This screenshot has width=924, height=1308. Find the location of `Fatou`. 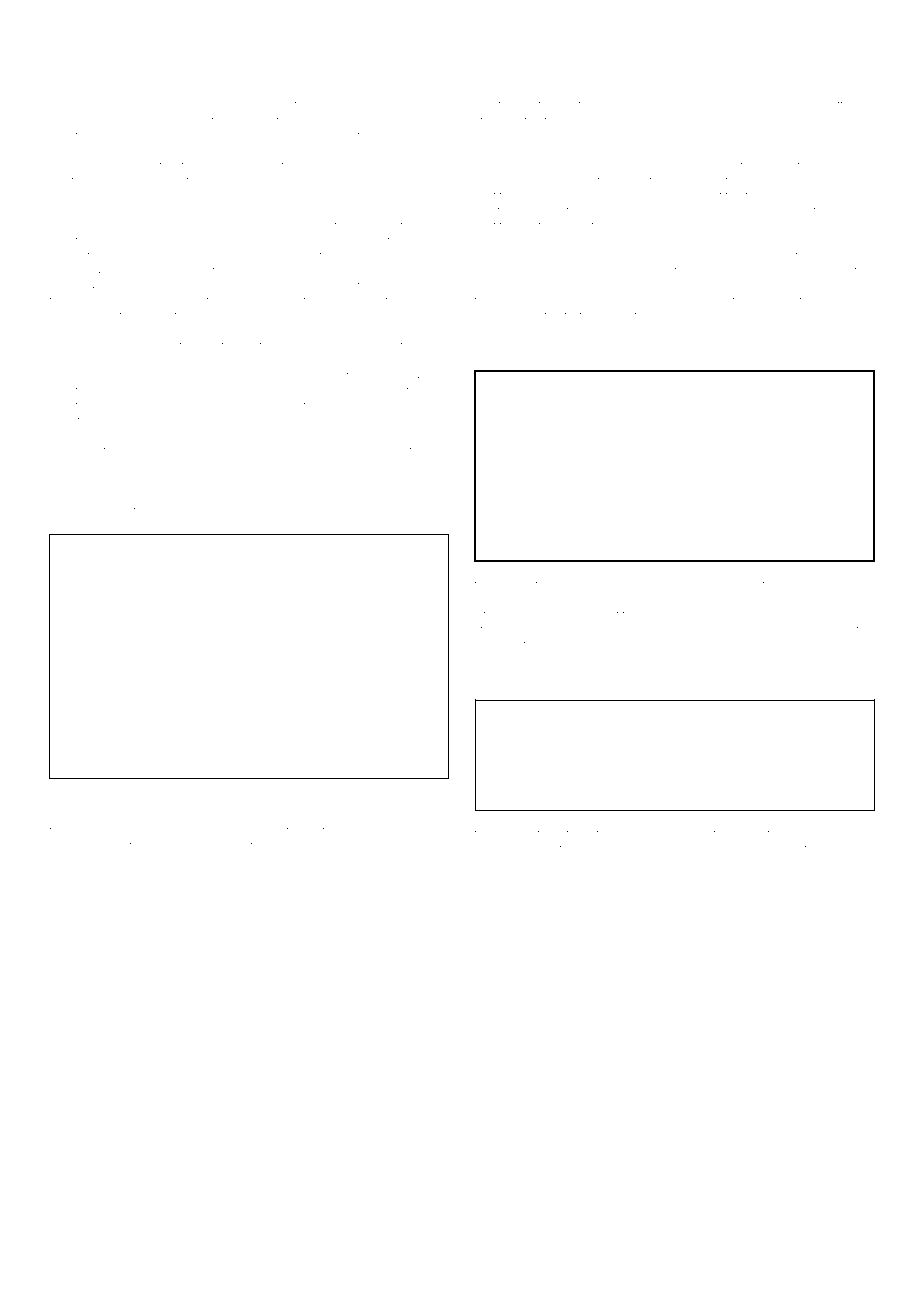

Fatou is located at coordinates (799, 165).
